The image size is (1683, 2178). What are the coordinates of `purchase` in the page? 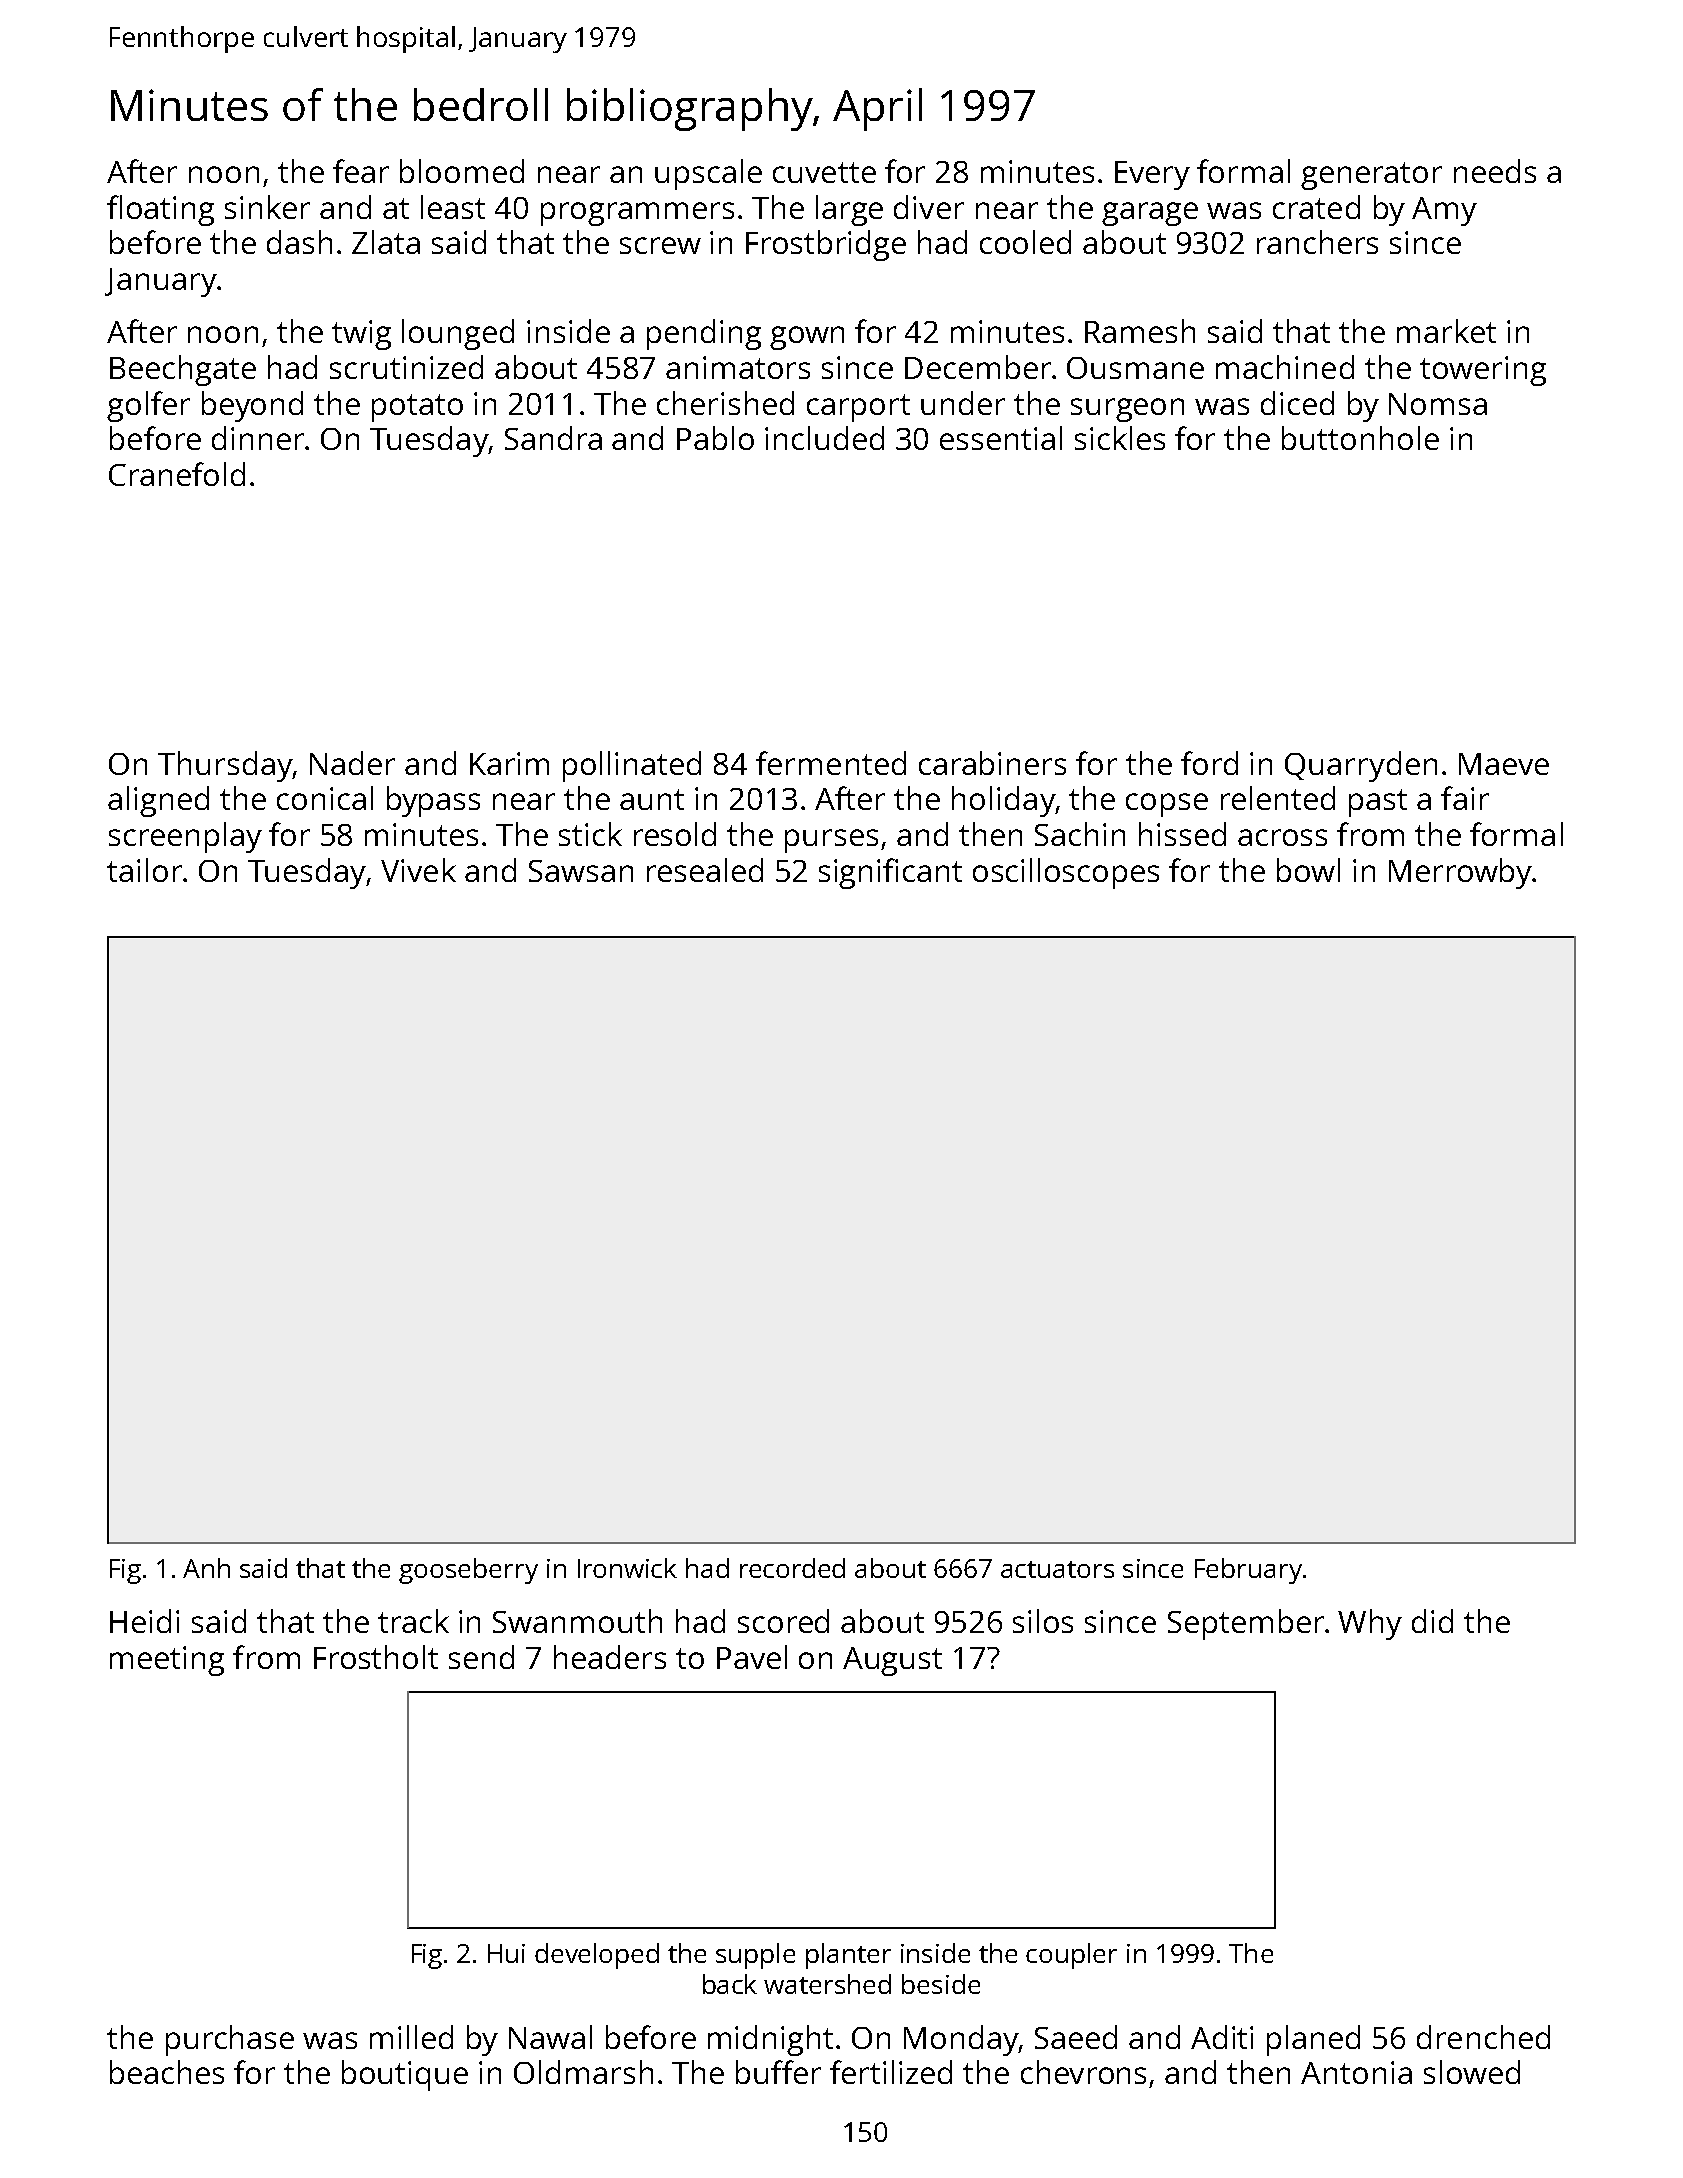 It's located at (230, 2040).
